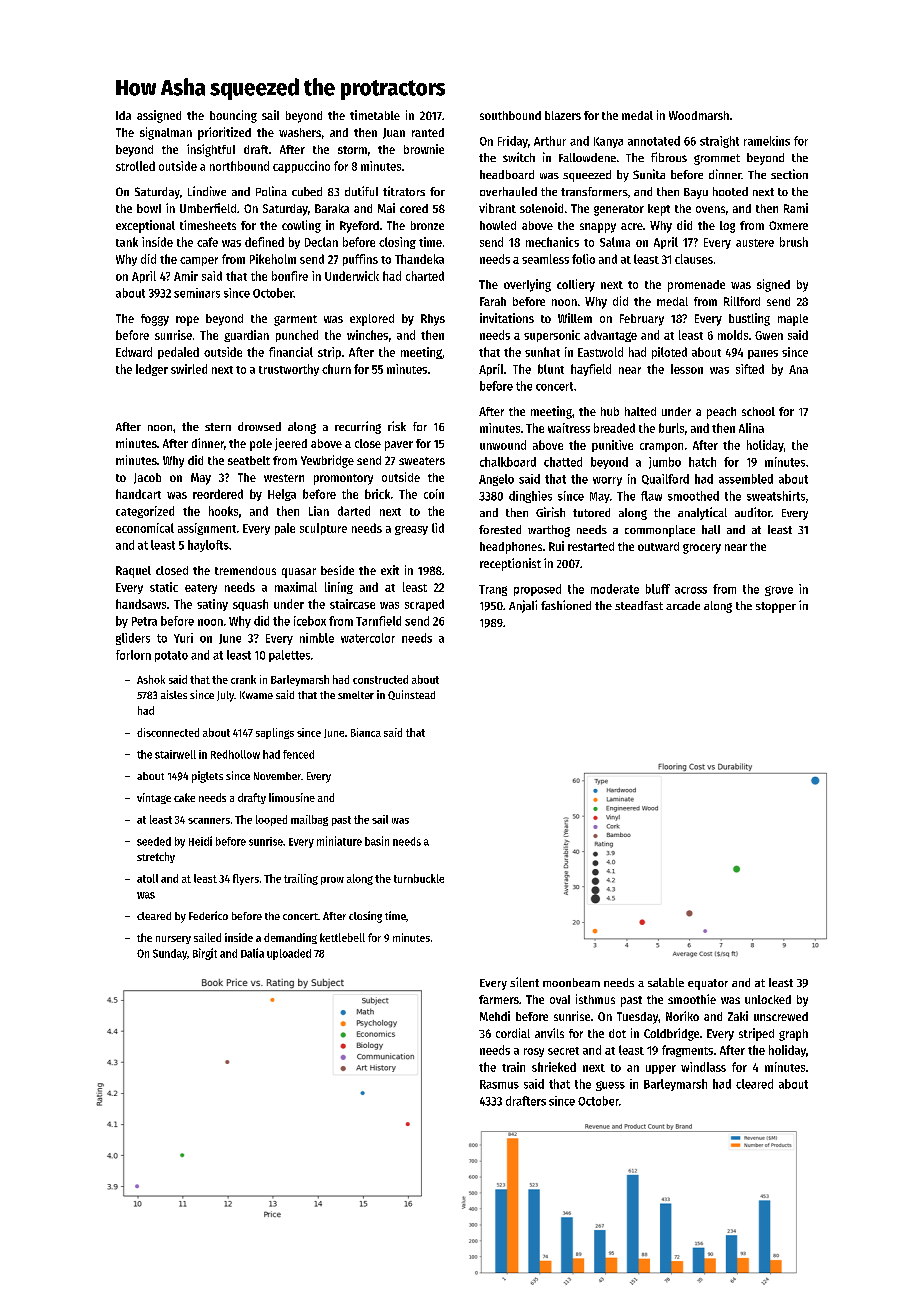  I want to click on turnbuckle, so click(419, 878).
